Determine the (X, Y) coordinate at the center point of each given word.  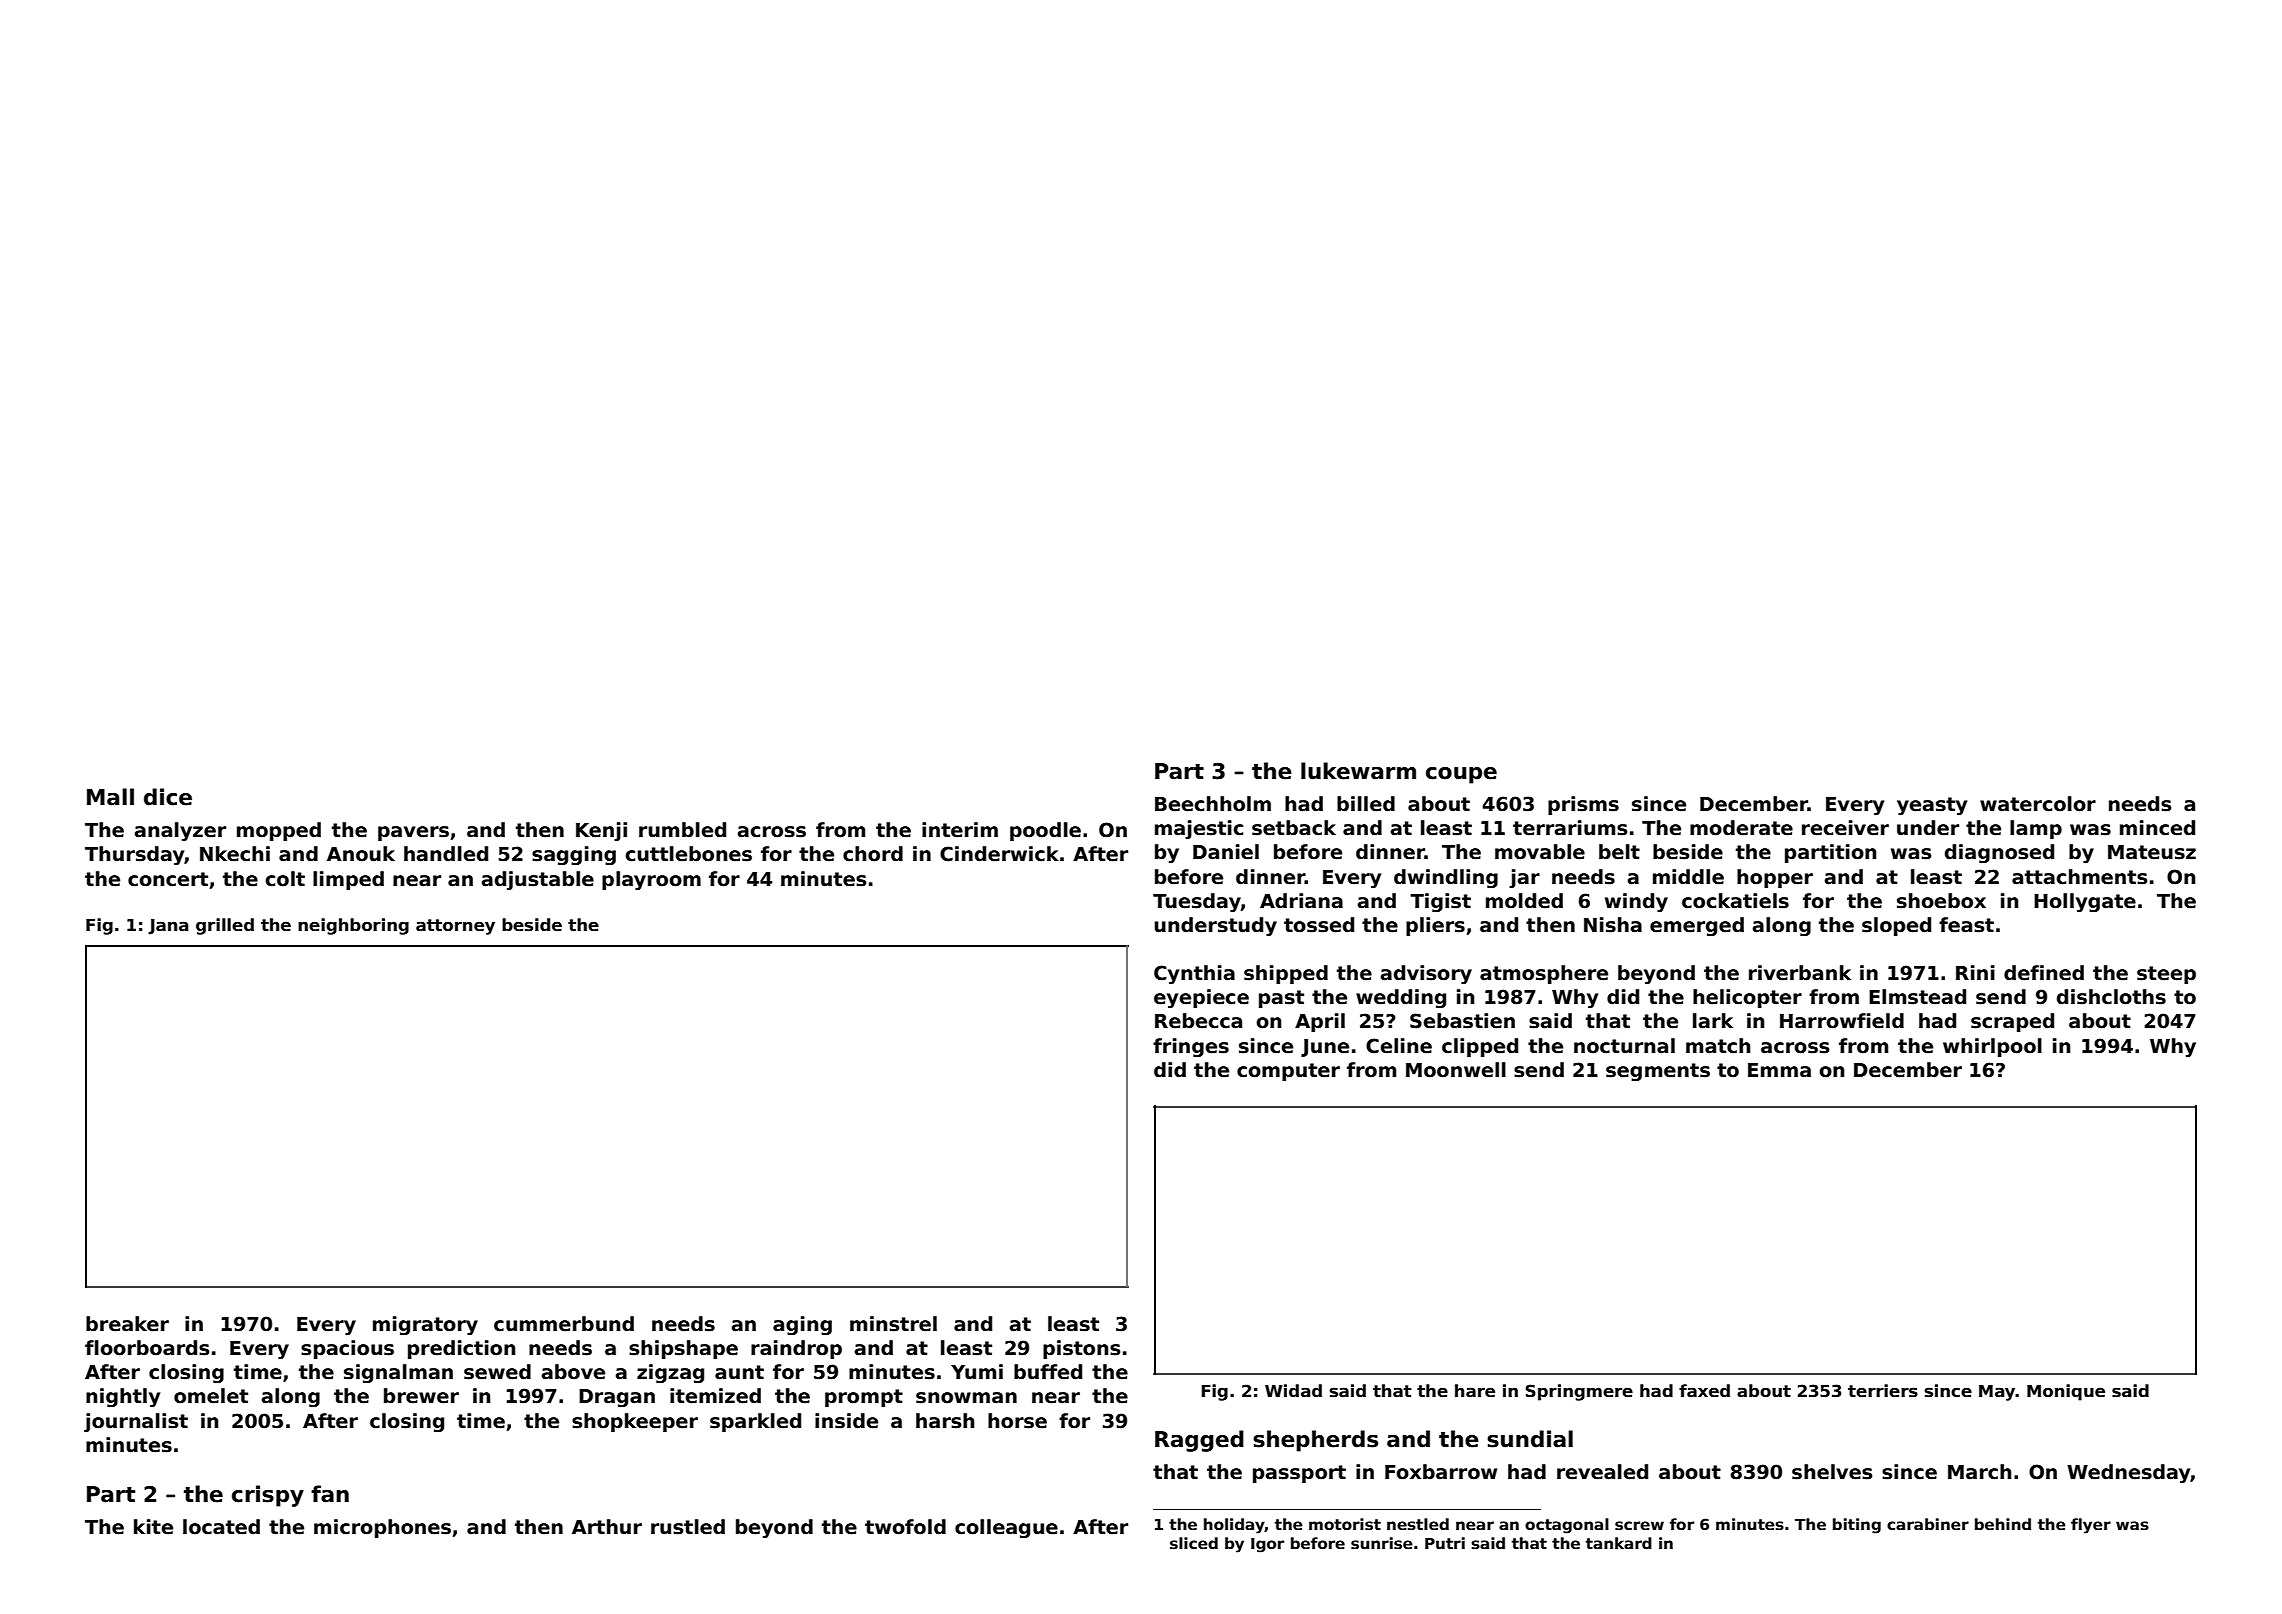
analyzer (180, 831)
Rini (1975, 972)
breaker (127, 1324)
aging (802, 1325)
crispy (268, 1496)
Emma (1779, 1070)
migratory (425, 1325)
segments (1658, 1072)
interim (960, 830)
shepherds (1315, 1441)
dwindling (1446, 878)
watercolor (2038, 804)
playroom (651, 880)
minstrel (893, 1324)
